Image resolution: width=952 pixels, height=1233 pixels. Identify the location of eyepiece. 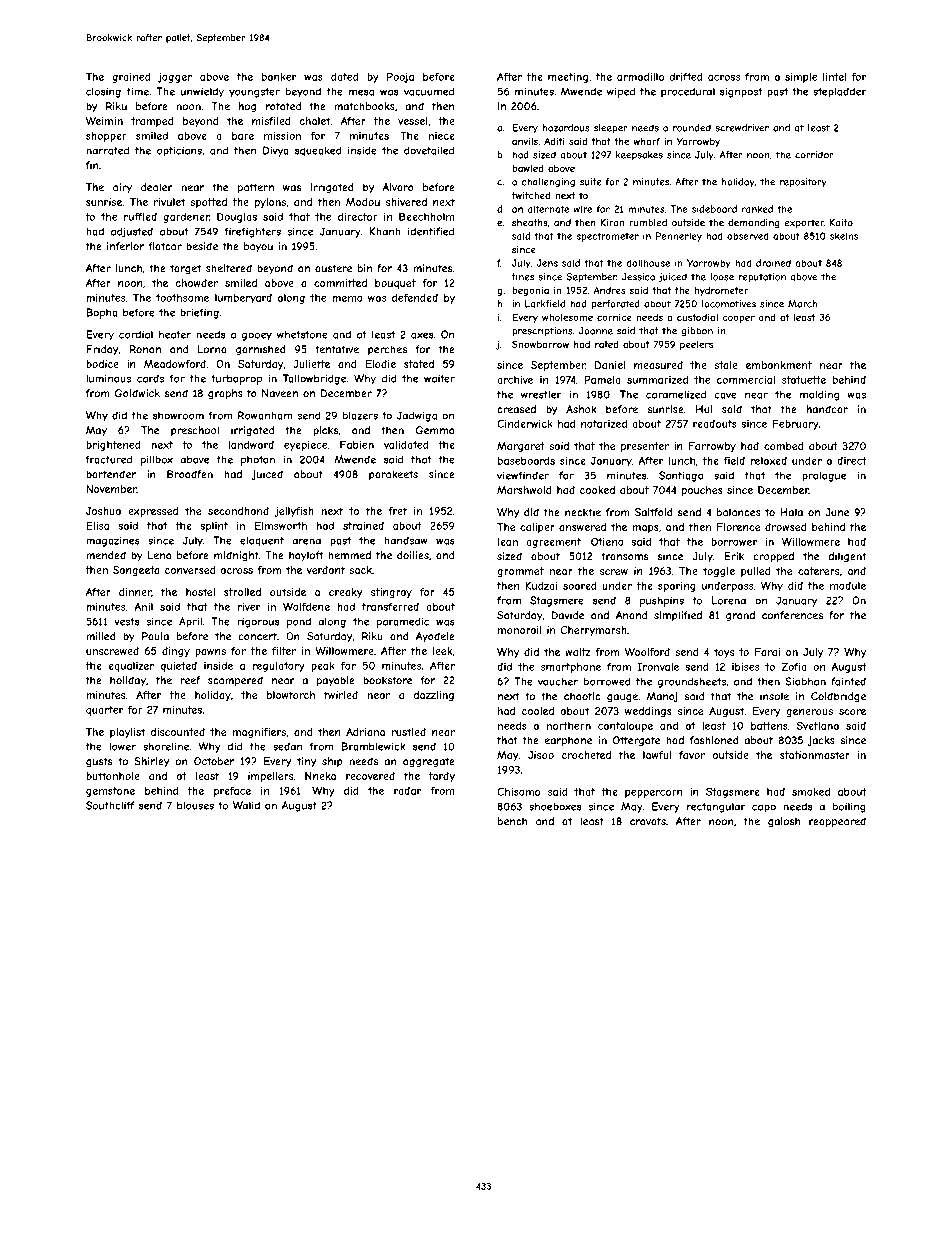
(305, 446).
